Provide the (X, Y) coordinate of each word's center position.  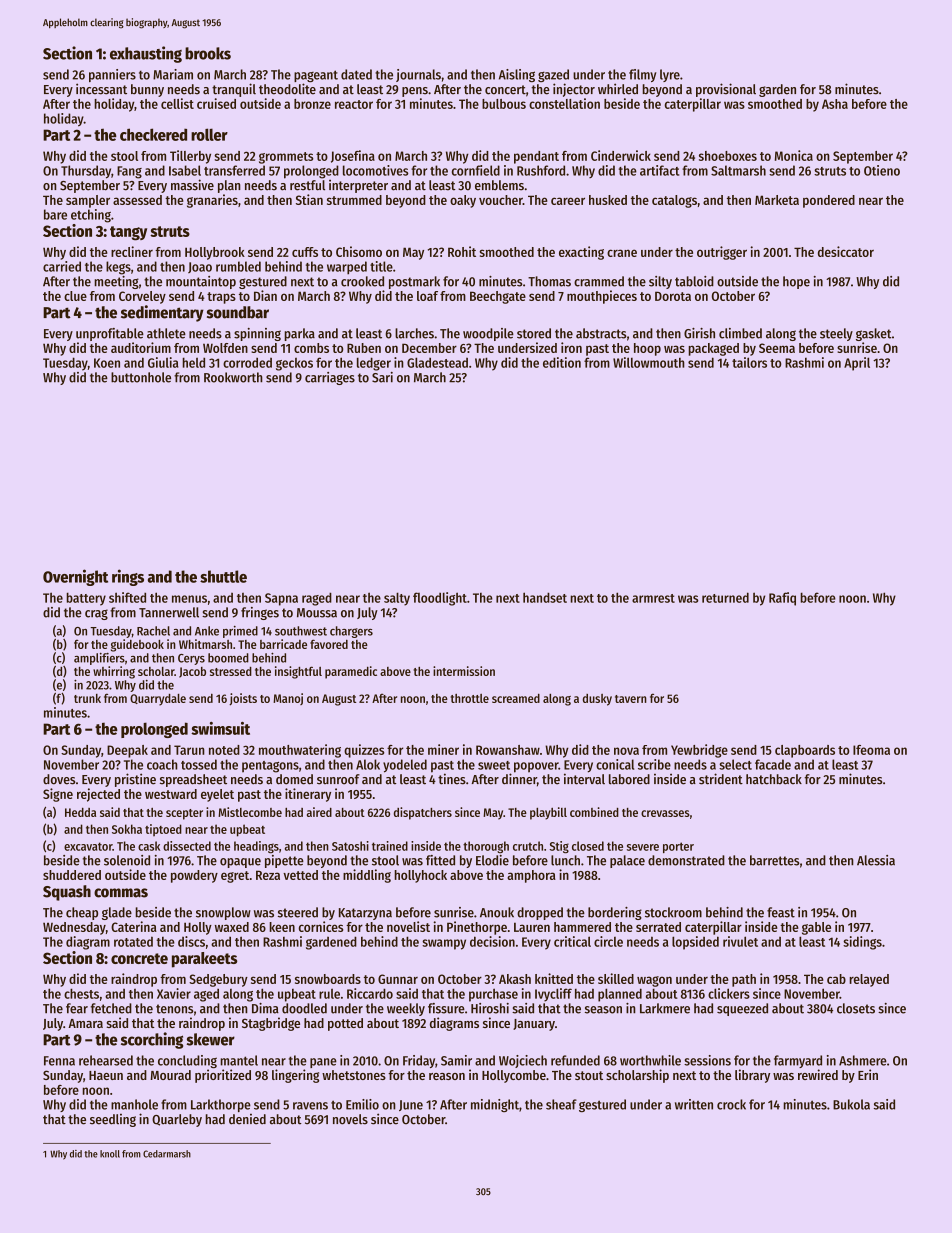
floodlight (440, 599)
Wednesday (74, 928)
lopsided (695, 943)
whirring (114, 672)
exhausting (146, 54)
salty (397, 599)
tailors (749, 362)
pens (415, 92)
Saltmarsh (738, 170)
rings (128, 577)
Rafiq (782, 599)
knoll (110, 1154)
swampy (444, 944)
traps (221, 298)
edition (562, 362)
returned (725, 597)
